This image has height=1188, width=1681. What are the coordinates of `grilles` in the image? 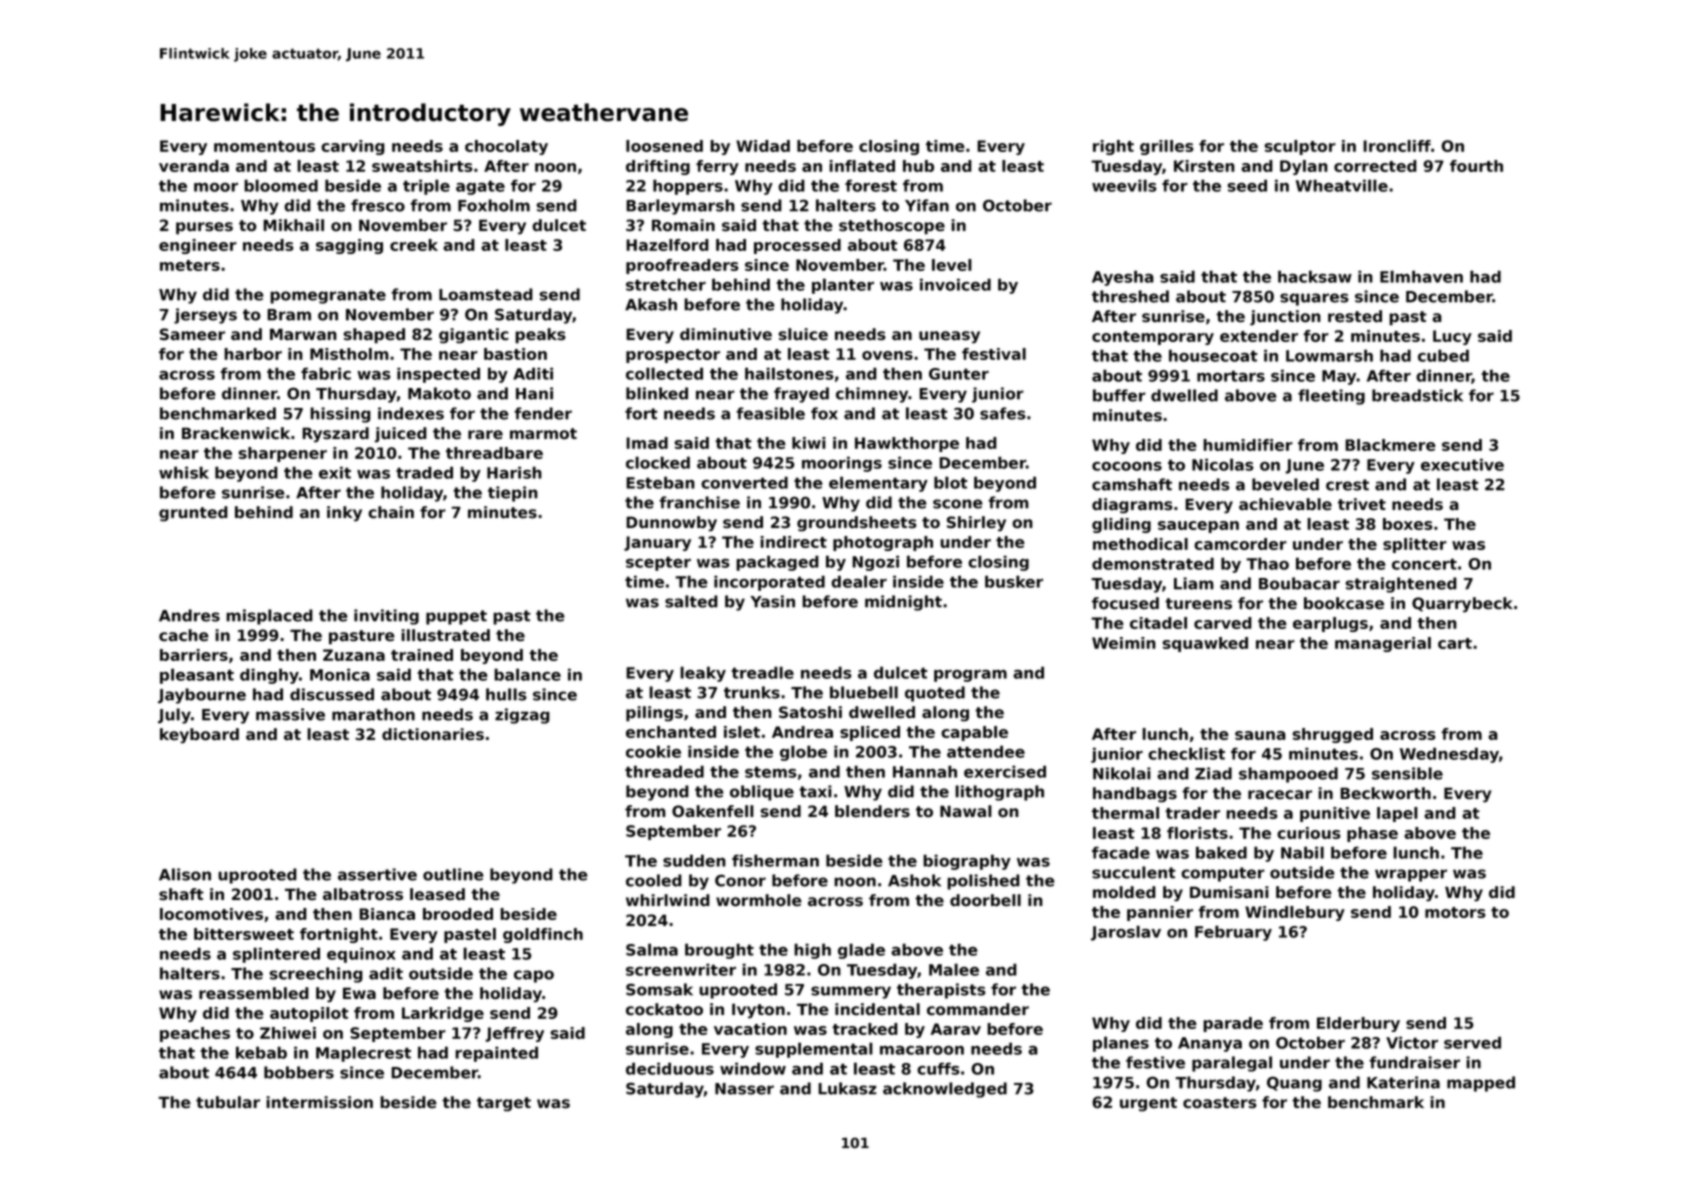 It's located at (1167, 147).
